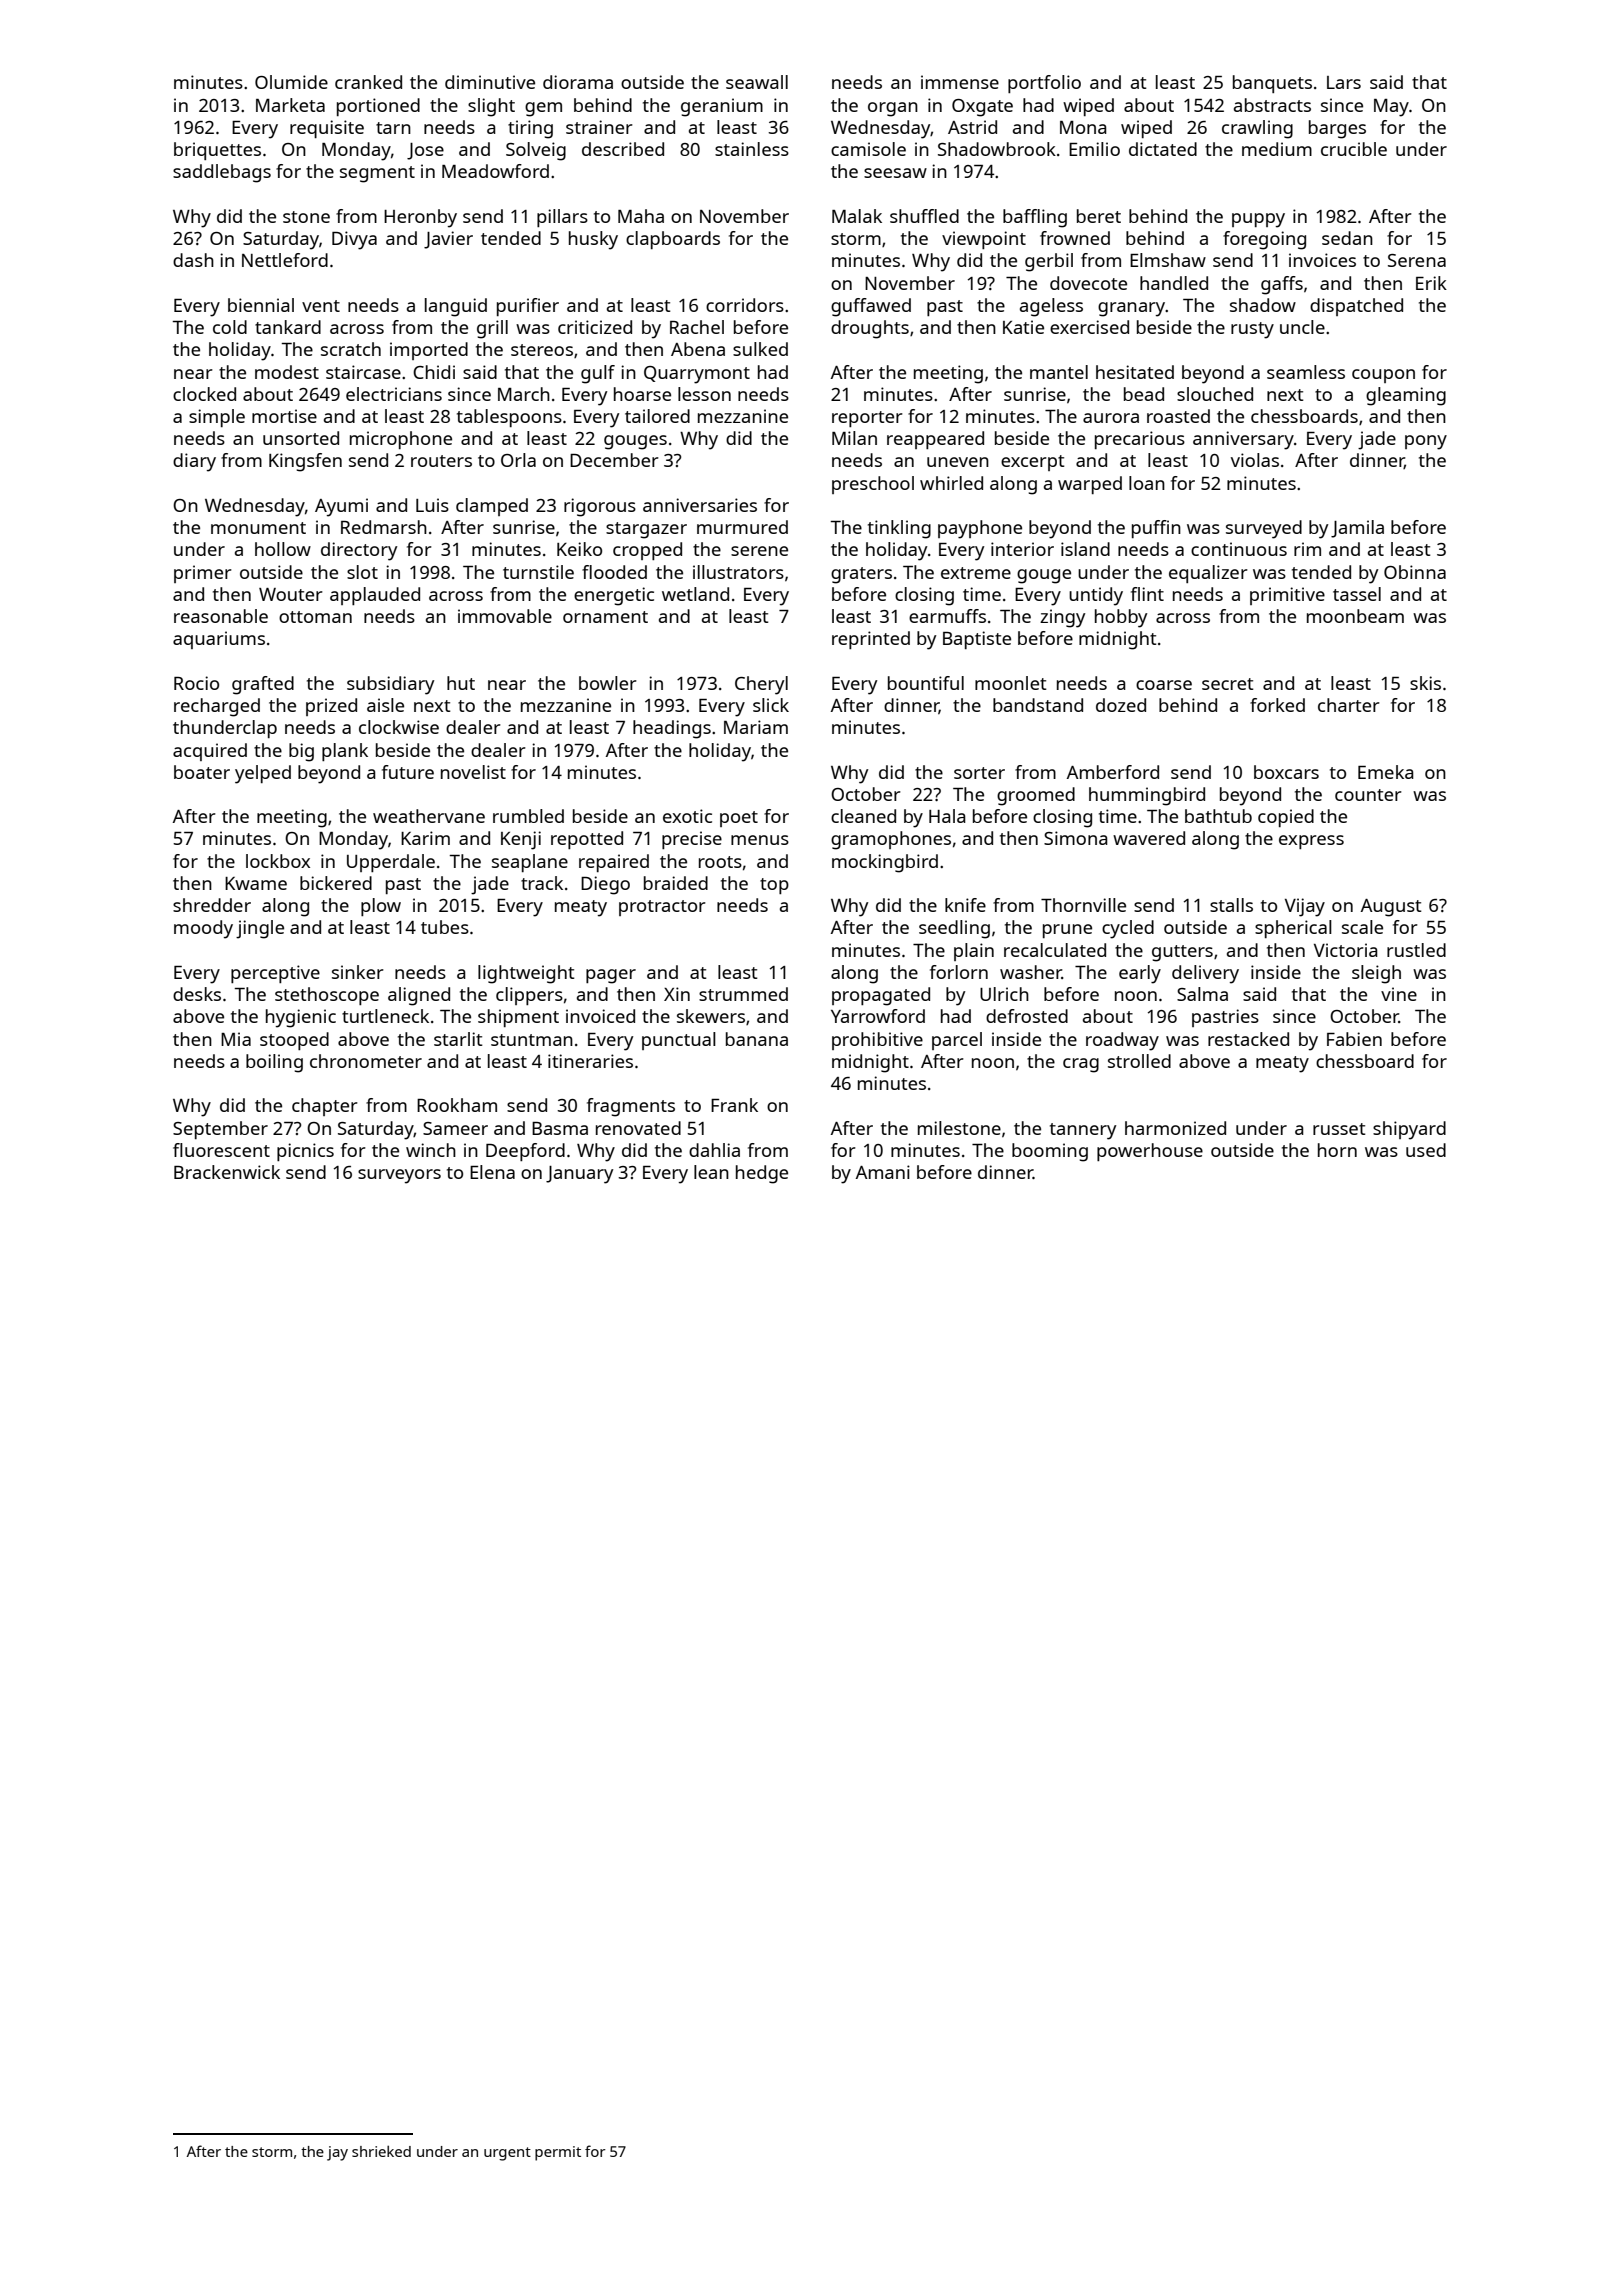 This image has width=1620, height=2292. What do you see at coordinates (290, 105) in the image?
I see `Marketa` at bounding box center [290, 105].
